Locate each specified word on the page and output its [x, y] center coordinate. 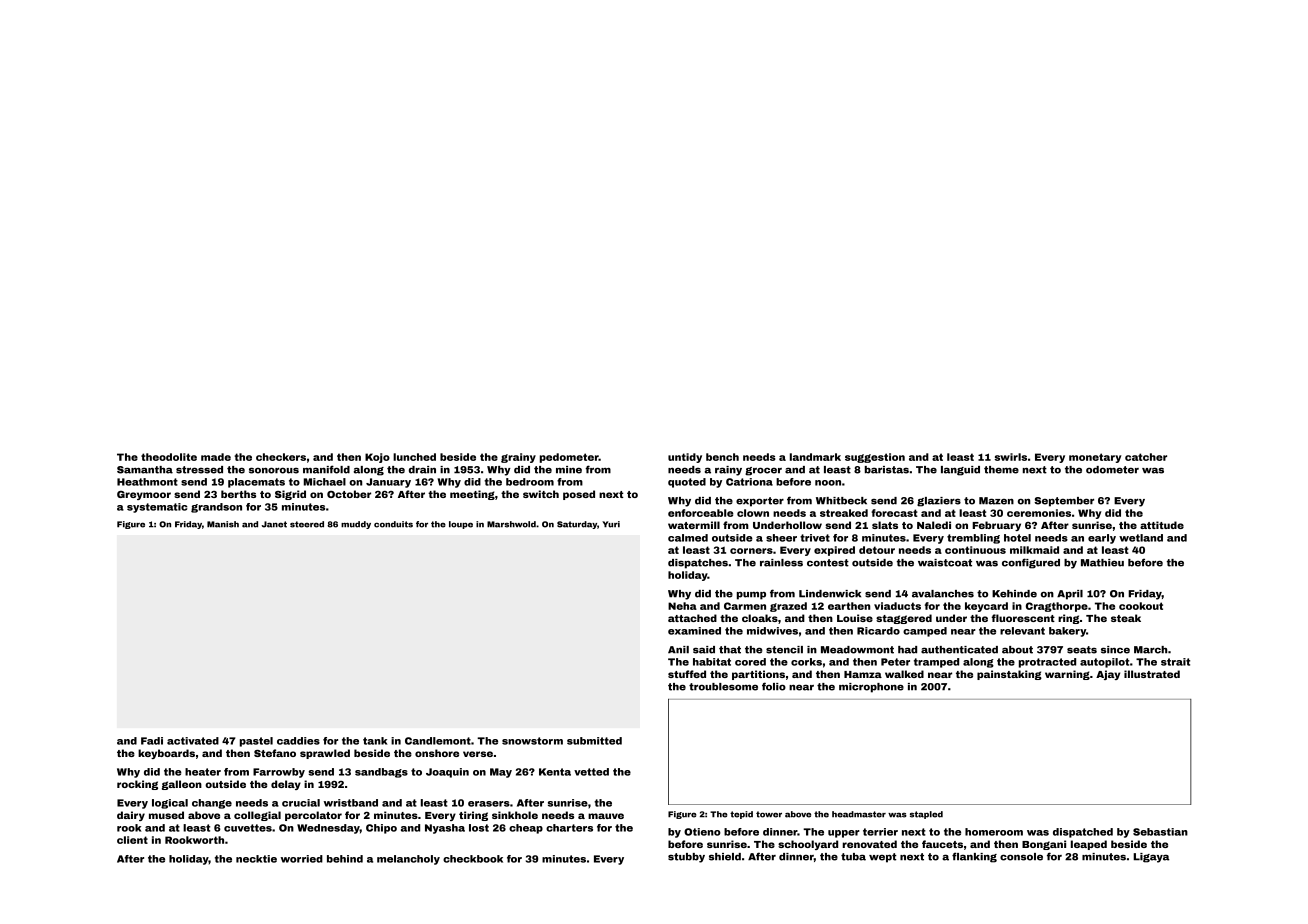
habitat [712, 662]
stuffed [687, 674]
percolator [313, 816]
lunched [414, 457]
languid [960, 471]
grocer [763, 471]
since [1115, 650]
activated [193, 741]
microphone [871, 688]
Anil [678, 650]
